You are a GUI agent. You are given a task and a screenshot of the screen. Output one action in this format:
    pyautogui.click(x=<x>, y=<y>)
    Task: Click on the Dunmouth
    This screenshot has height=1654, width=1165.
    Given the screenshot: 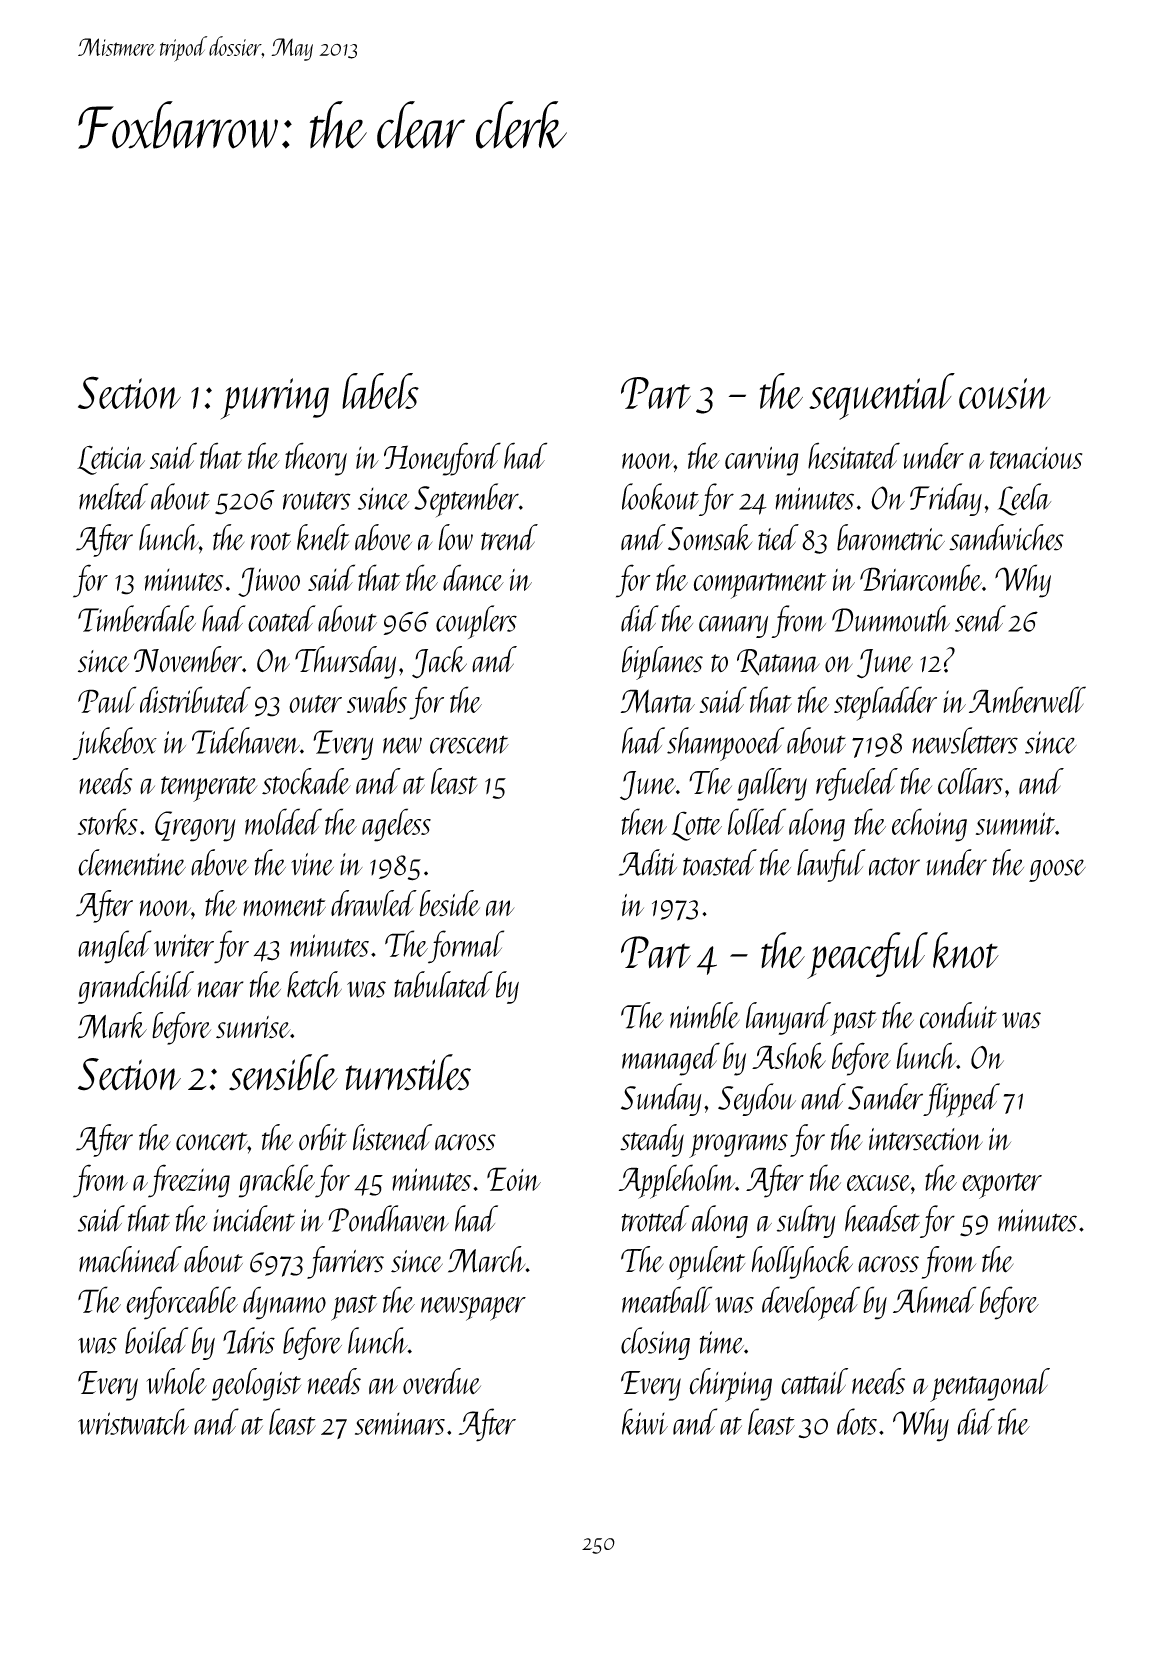 What is the action you would take?
    pyautogui.click(x=891, y=618)
